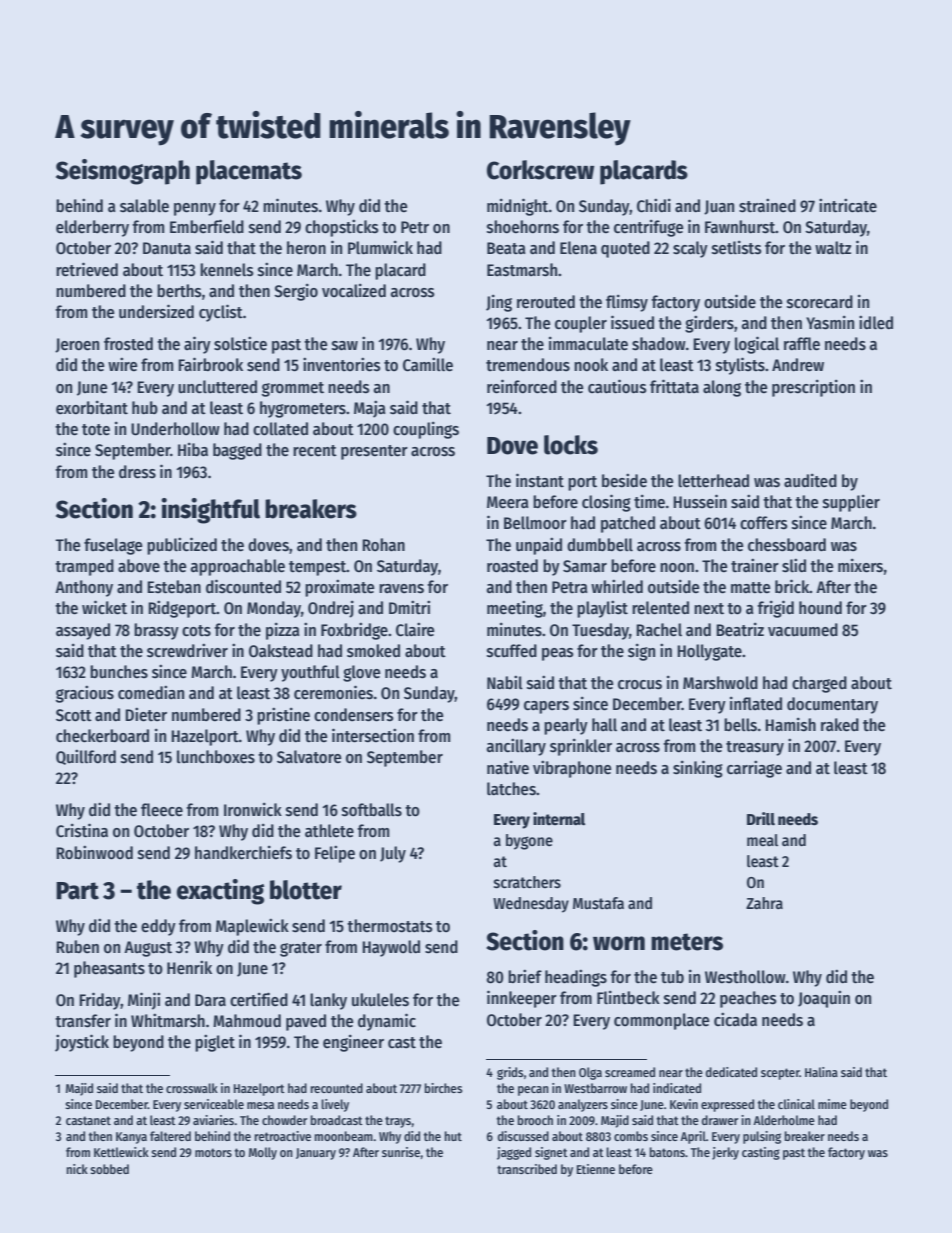  I want to click on intricate, so click(848, 205).
